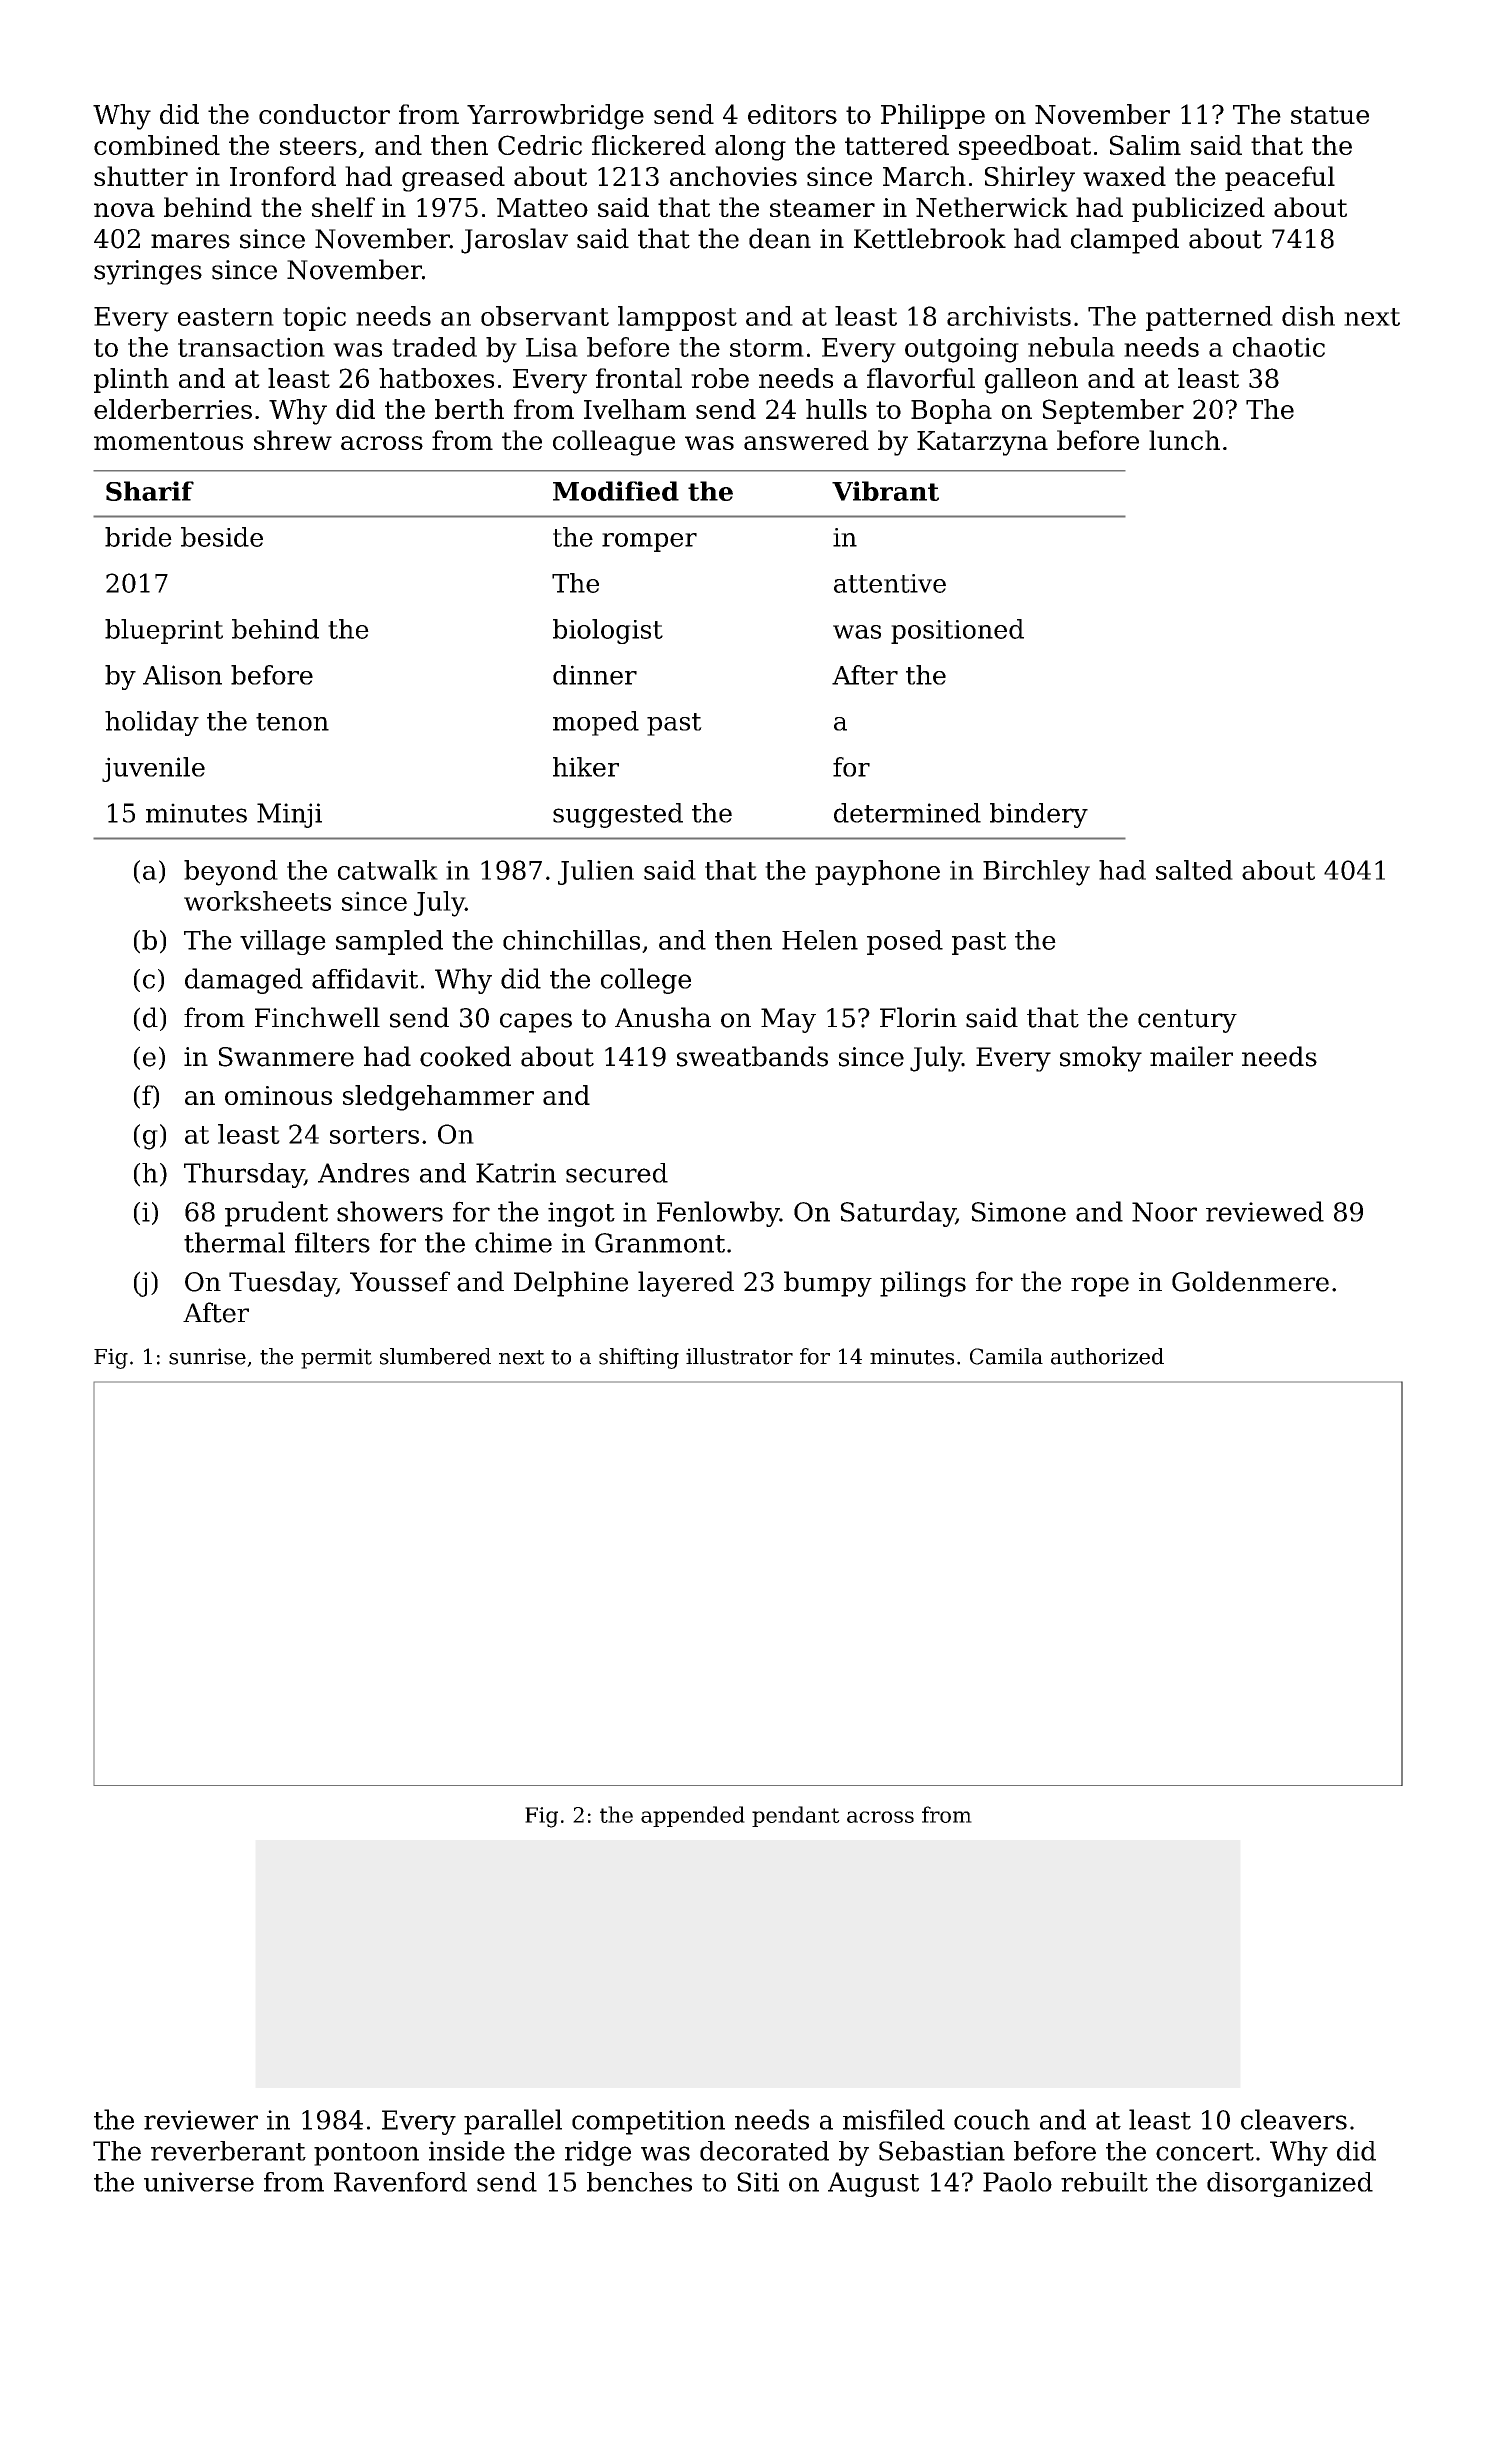 This screenshot has height=2464, width=1496. Describe the element at coordinates (1145, 145) in the screenshot. I see `Salim` at that location.
